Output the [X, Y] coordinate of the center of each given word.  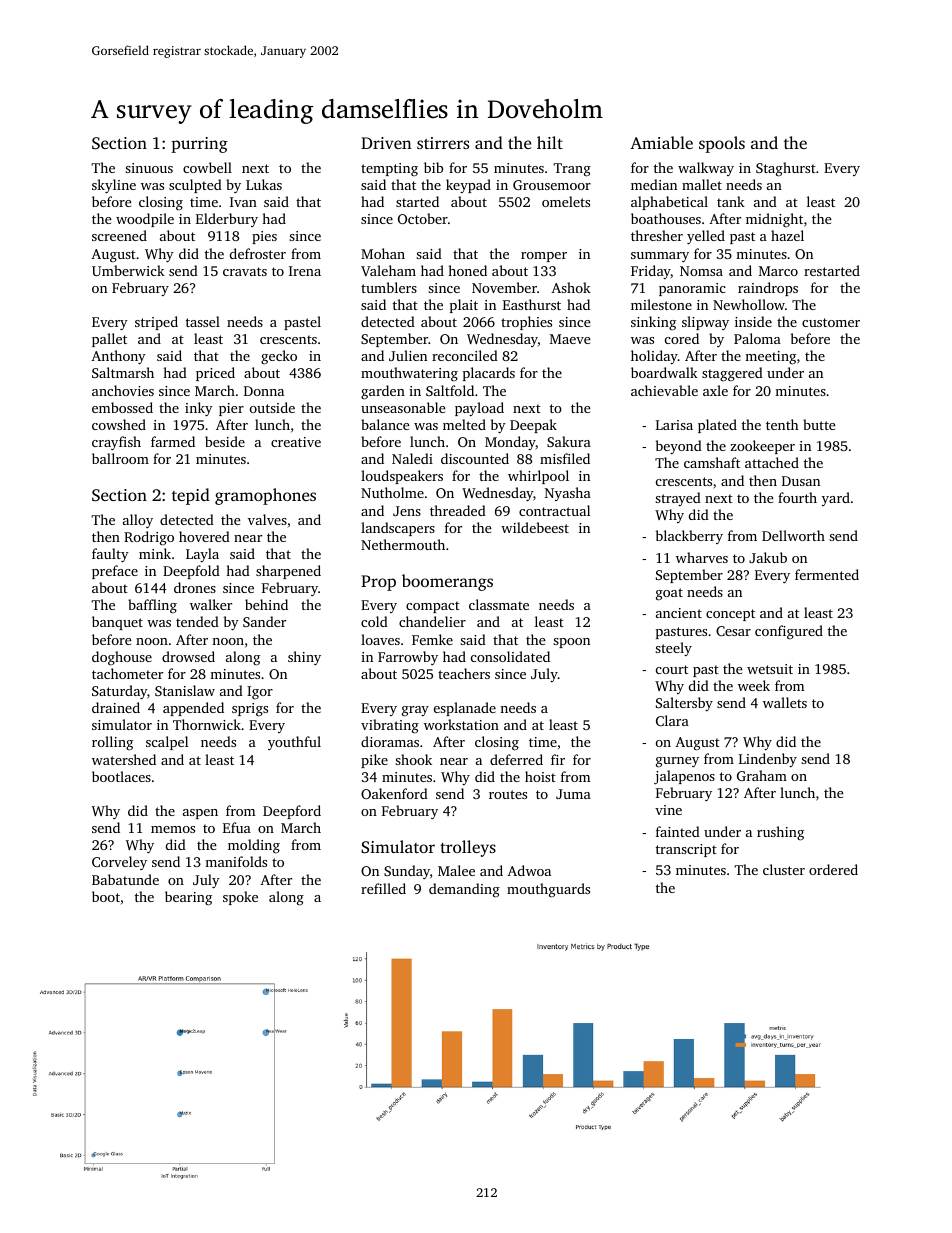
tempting [389, 169]
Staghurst [786, 169]
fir [558, 759]
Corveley [119, 863]
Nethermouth [403, 544]
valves [267, 519]
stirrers [443, 143]
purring [199, 145]
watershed [124, 759]
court [672, 669]
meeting [770, 358]
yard [836, 499]
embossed [122, 407]
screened [119, 235]
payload [479, 409]
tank [731, 201]
